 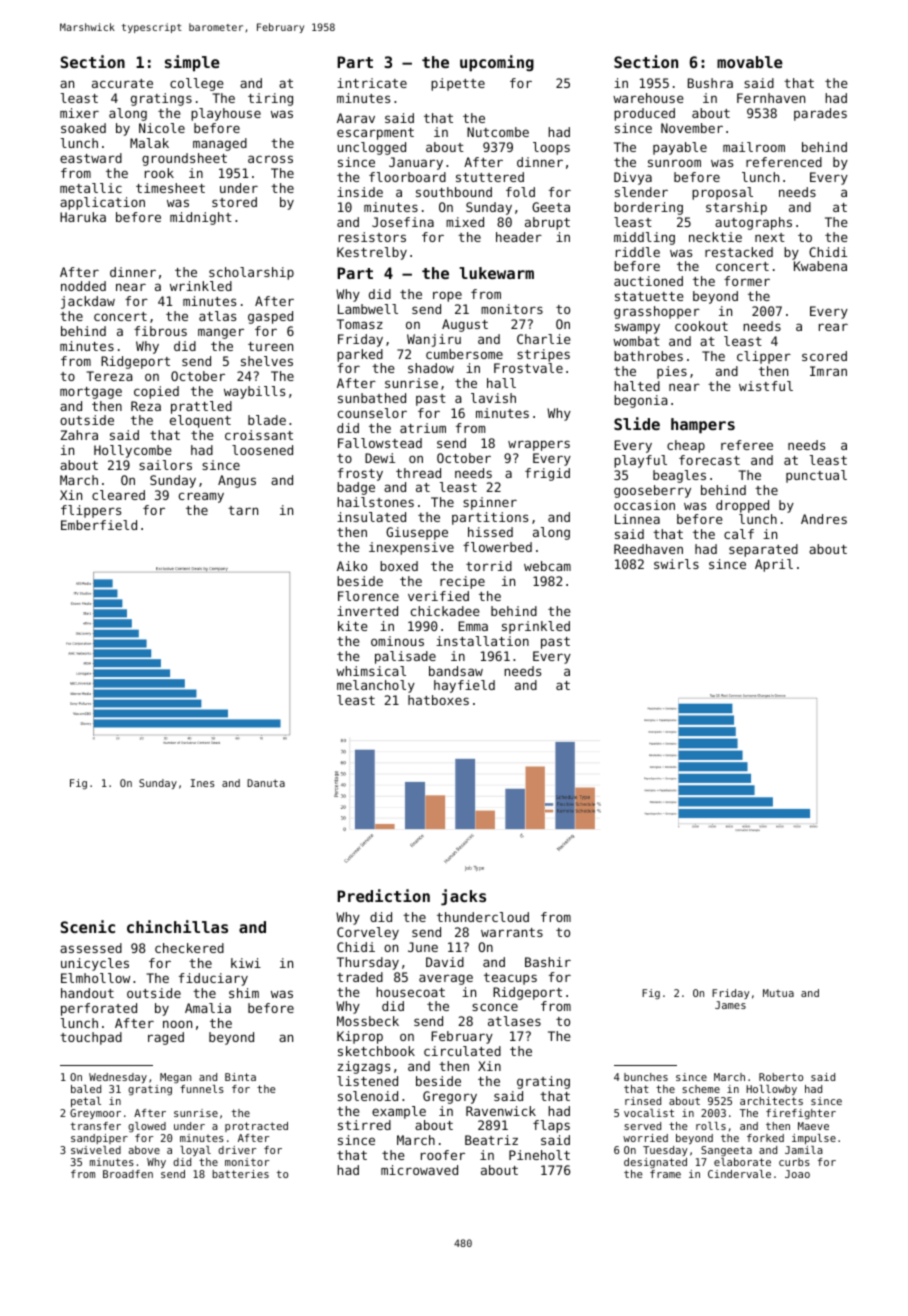 I want to click on mixed, so click(x=465, y=222).
